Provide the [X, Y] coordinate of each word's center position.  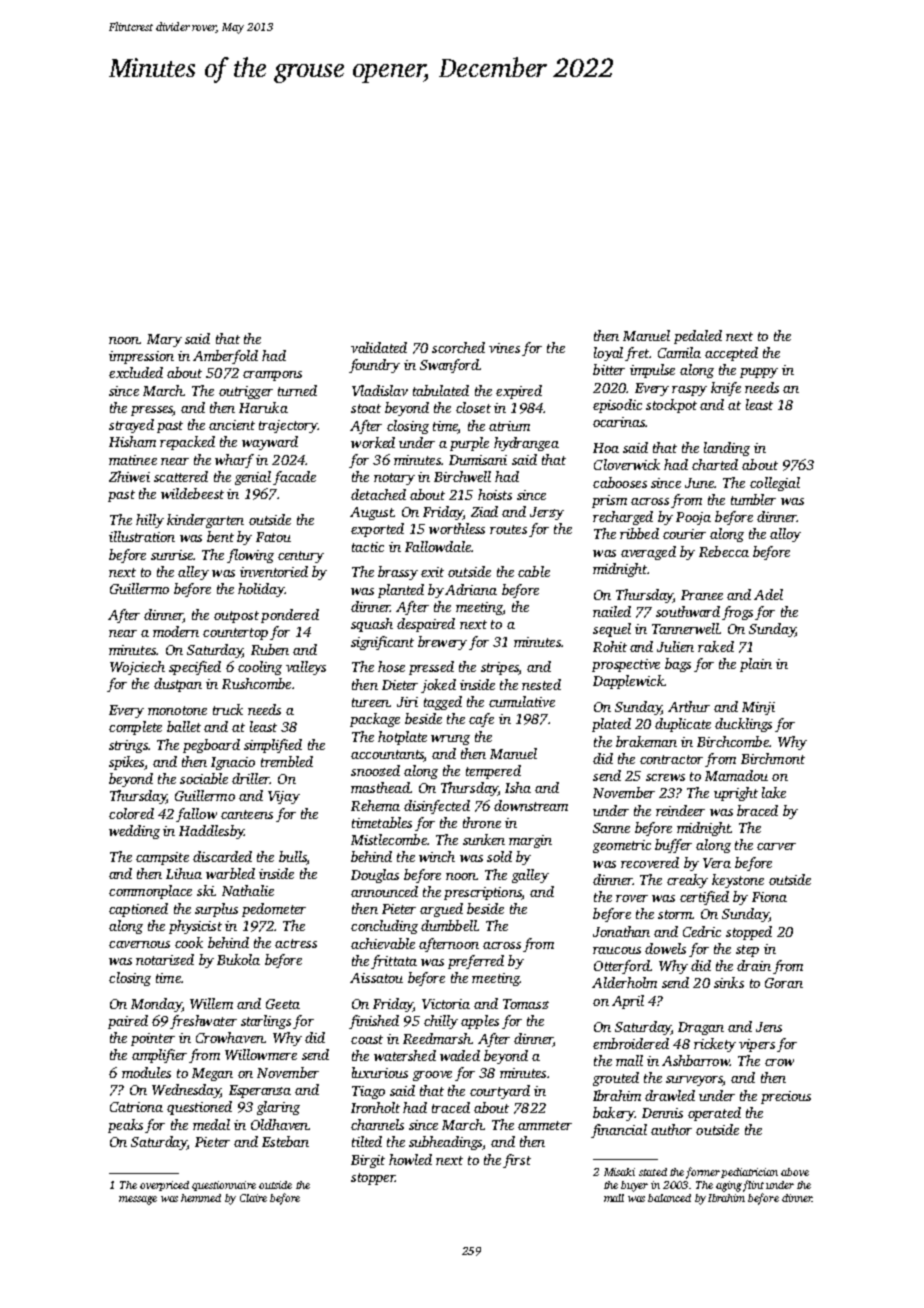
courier [684, 534]
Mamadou [736, 775]
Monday [156, 1005]
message [138, 1200]
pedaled [698, 337]
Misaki [619, 1172]
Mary [164, 340]
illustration [142, 536]
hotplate [402, 738]
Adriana [471, 589]
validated [379, 347]
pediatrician [749, 1173]
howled [410, 1159]
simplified [273, 746]
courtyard [500, 1092]
